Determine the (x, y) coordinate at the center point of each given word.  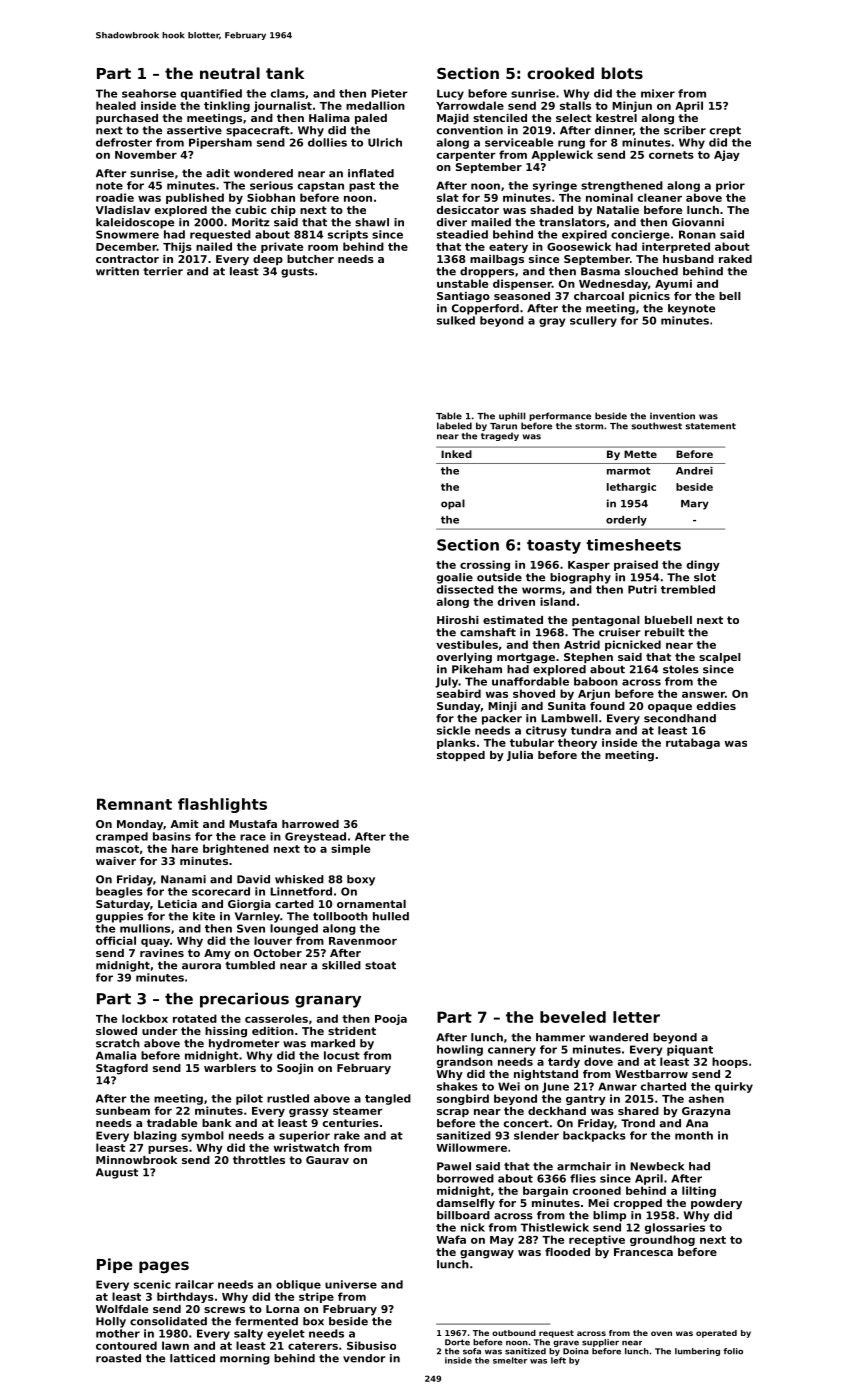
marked (333, 1043)
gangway (487, 1254)
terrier (163, 271)
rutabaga (693, 743)
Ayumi (673, 284)
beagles (119, 892)
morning (245, 1359)
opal (453, 504)
